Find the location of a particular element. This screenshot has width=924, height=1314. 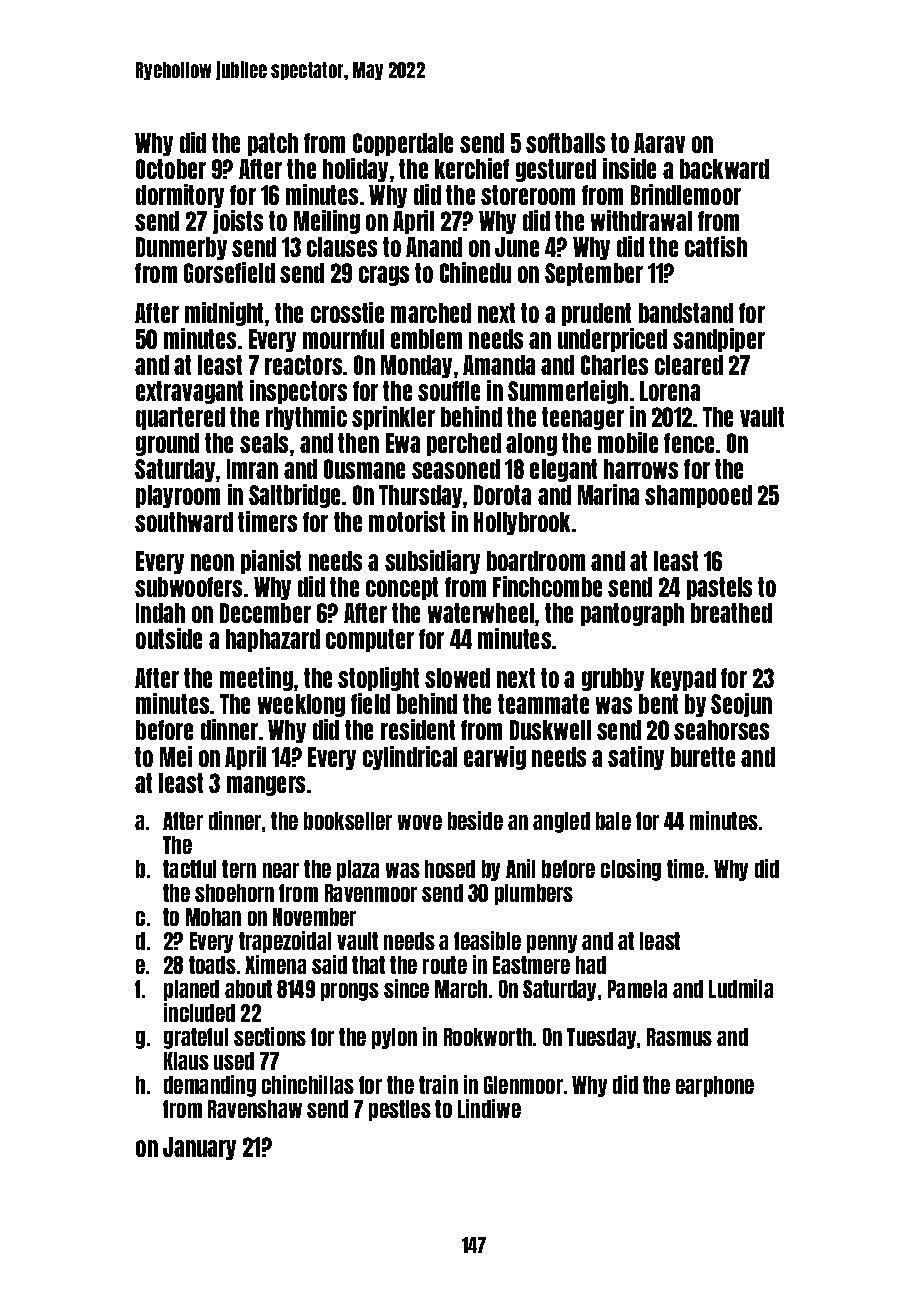

softballs is located at coordinates (565, 143).
